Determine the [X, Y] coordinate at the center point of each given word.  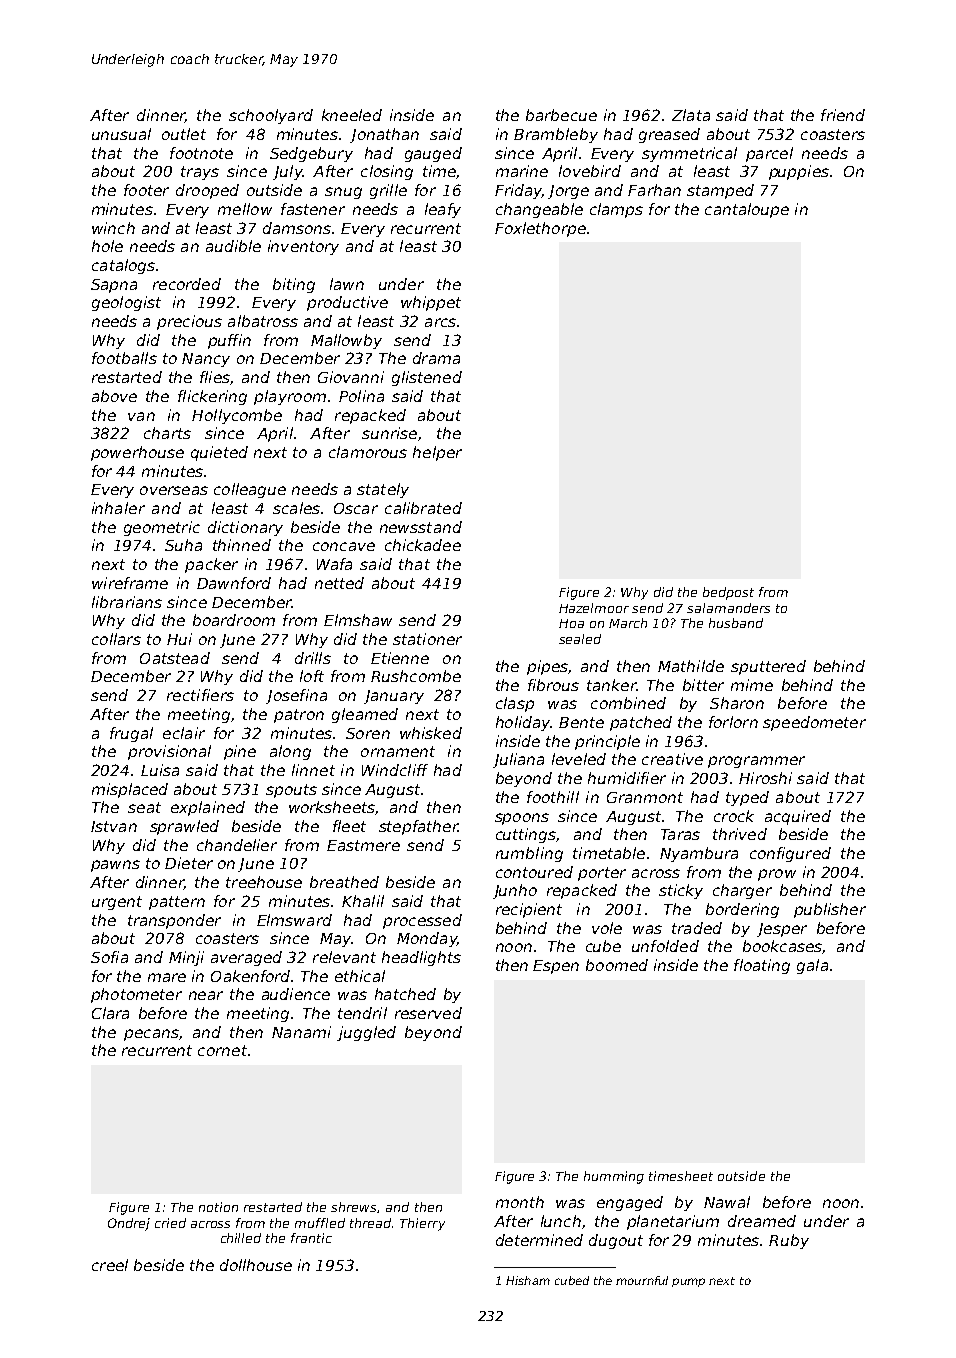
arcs [440, 322]
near [206, 995]
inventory [303, 247]
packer [211, 565]
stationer [427, 639]
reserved [428, 1013]
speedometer [814, 723]
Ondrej [129, 1224]
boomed [617, 965]
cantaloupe [747, 210]
